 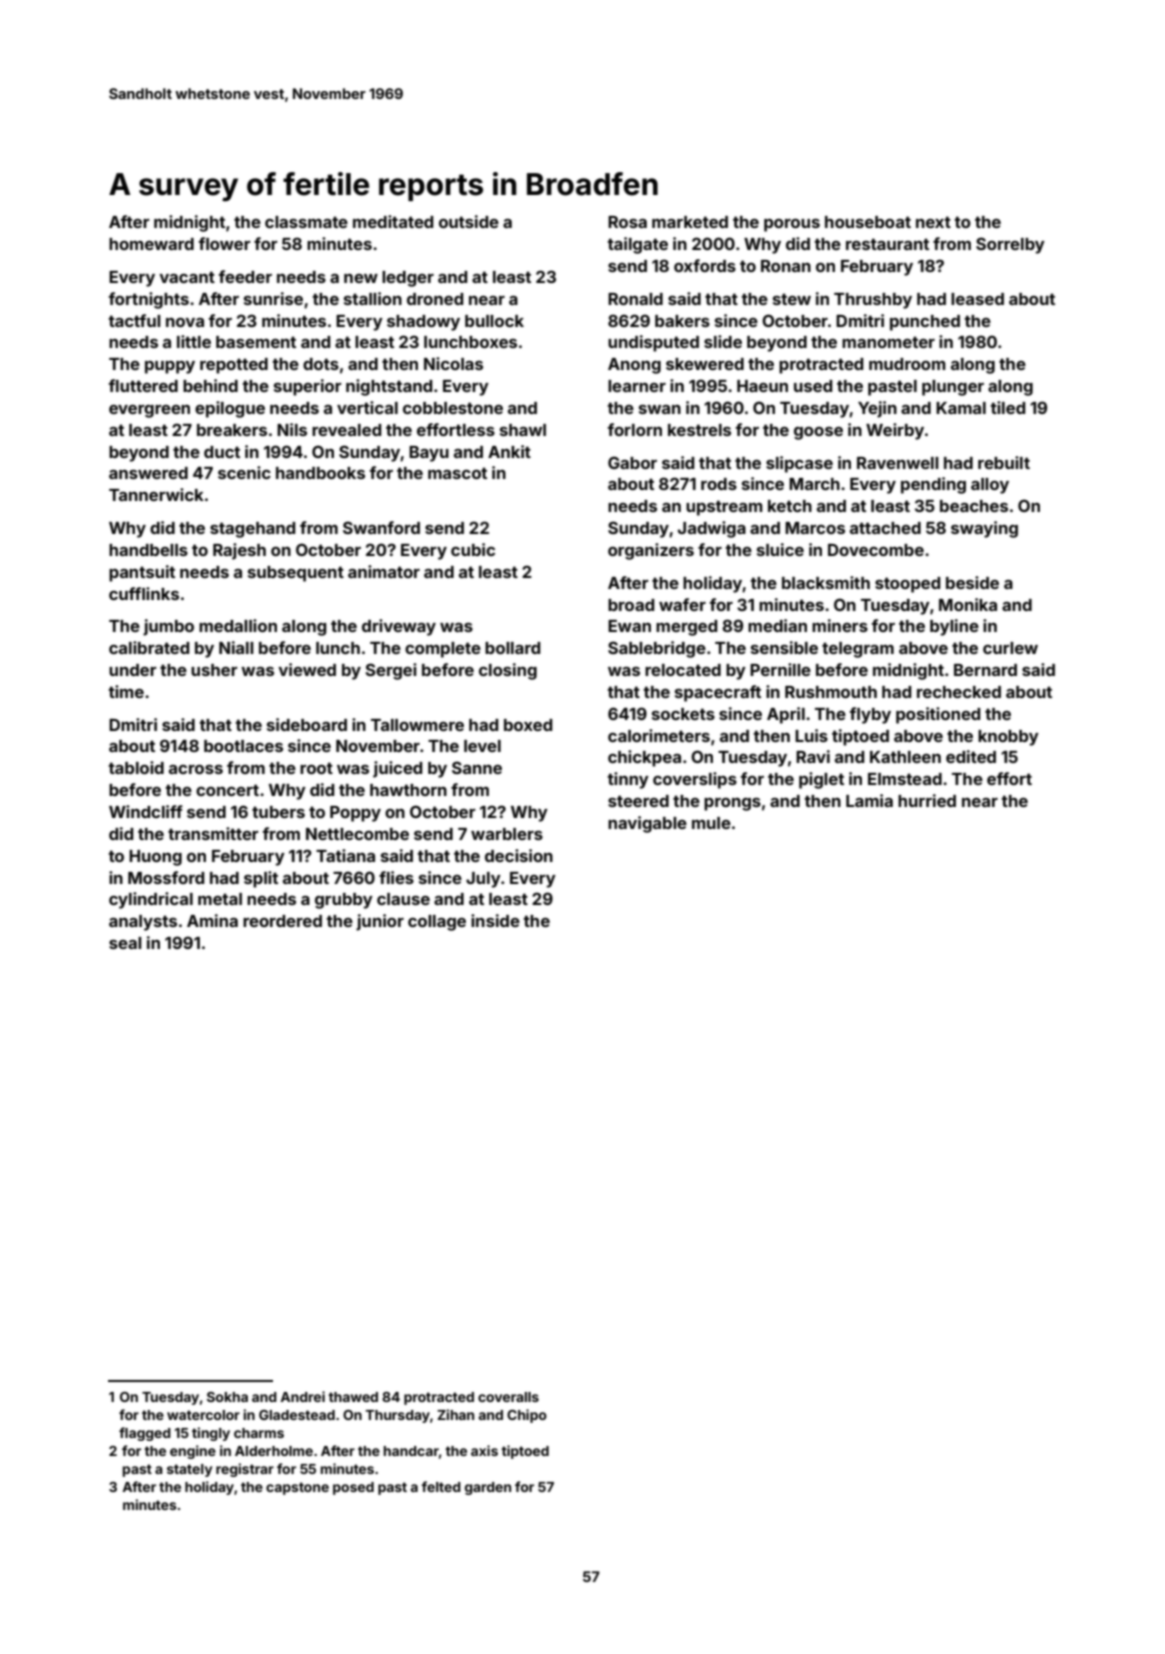 What do you see at coordinates (927, 800) in the page?
I see `hurried` at bounding box center [927, 800].
